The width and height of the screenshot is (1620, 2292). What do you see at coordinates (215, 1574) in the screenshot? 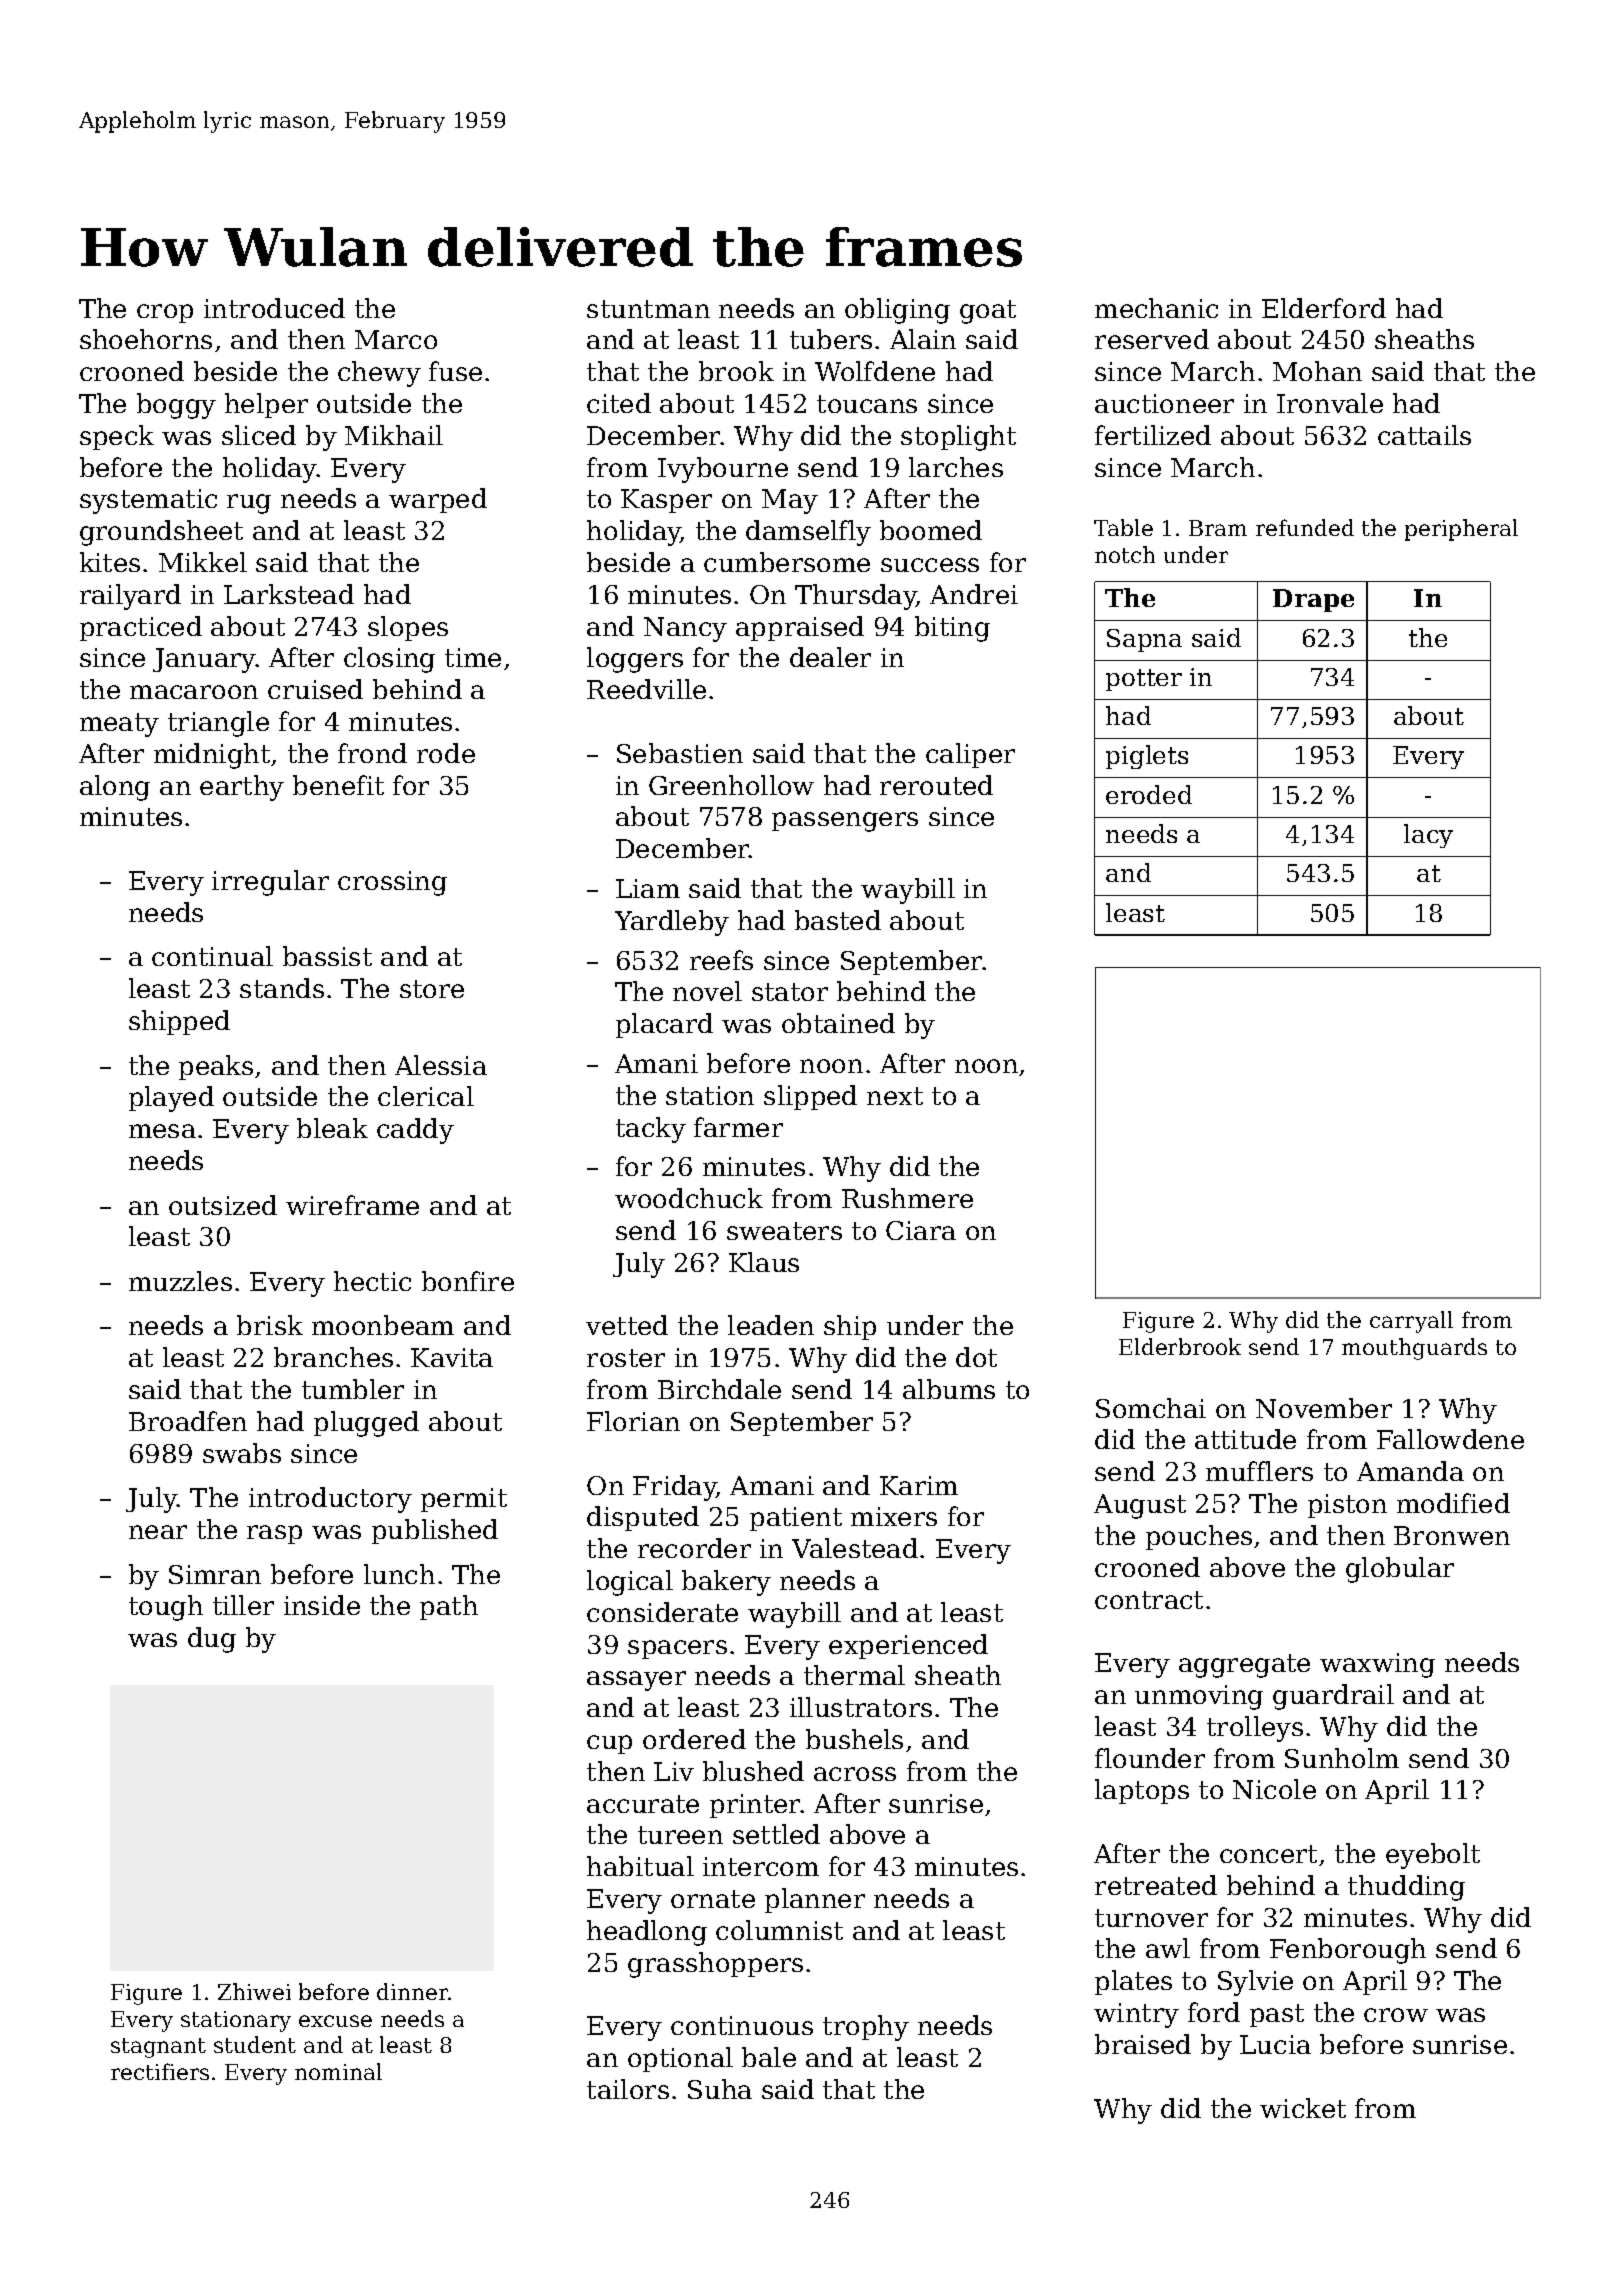
I see `Simran` at bounding box center [215, 1574].
